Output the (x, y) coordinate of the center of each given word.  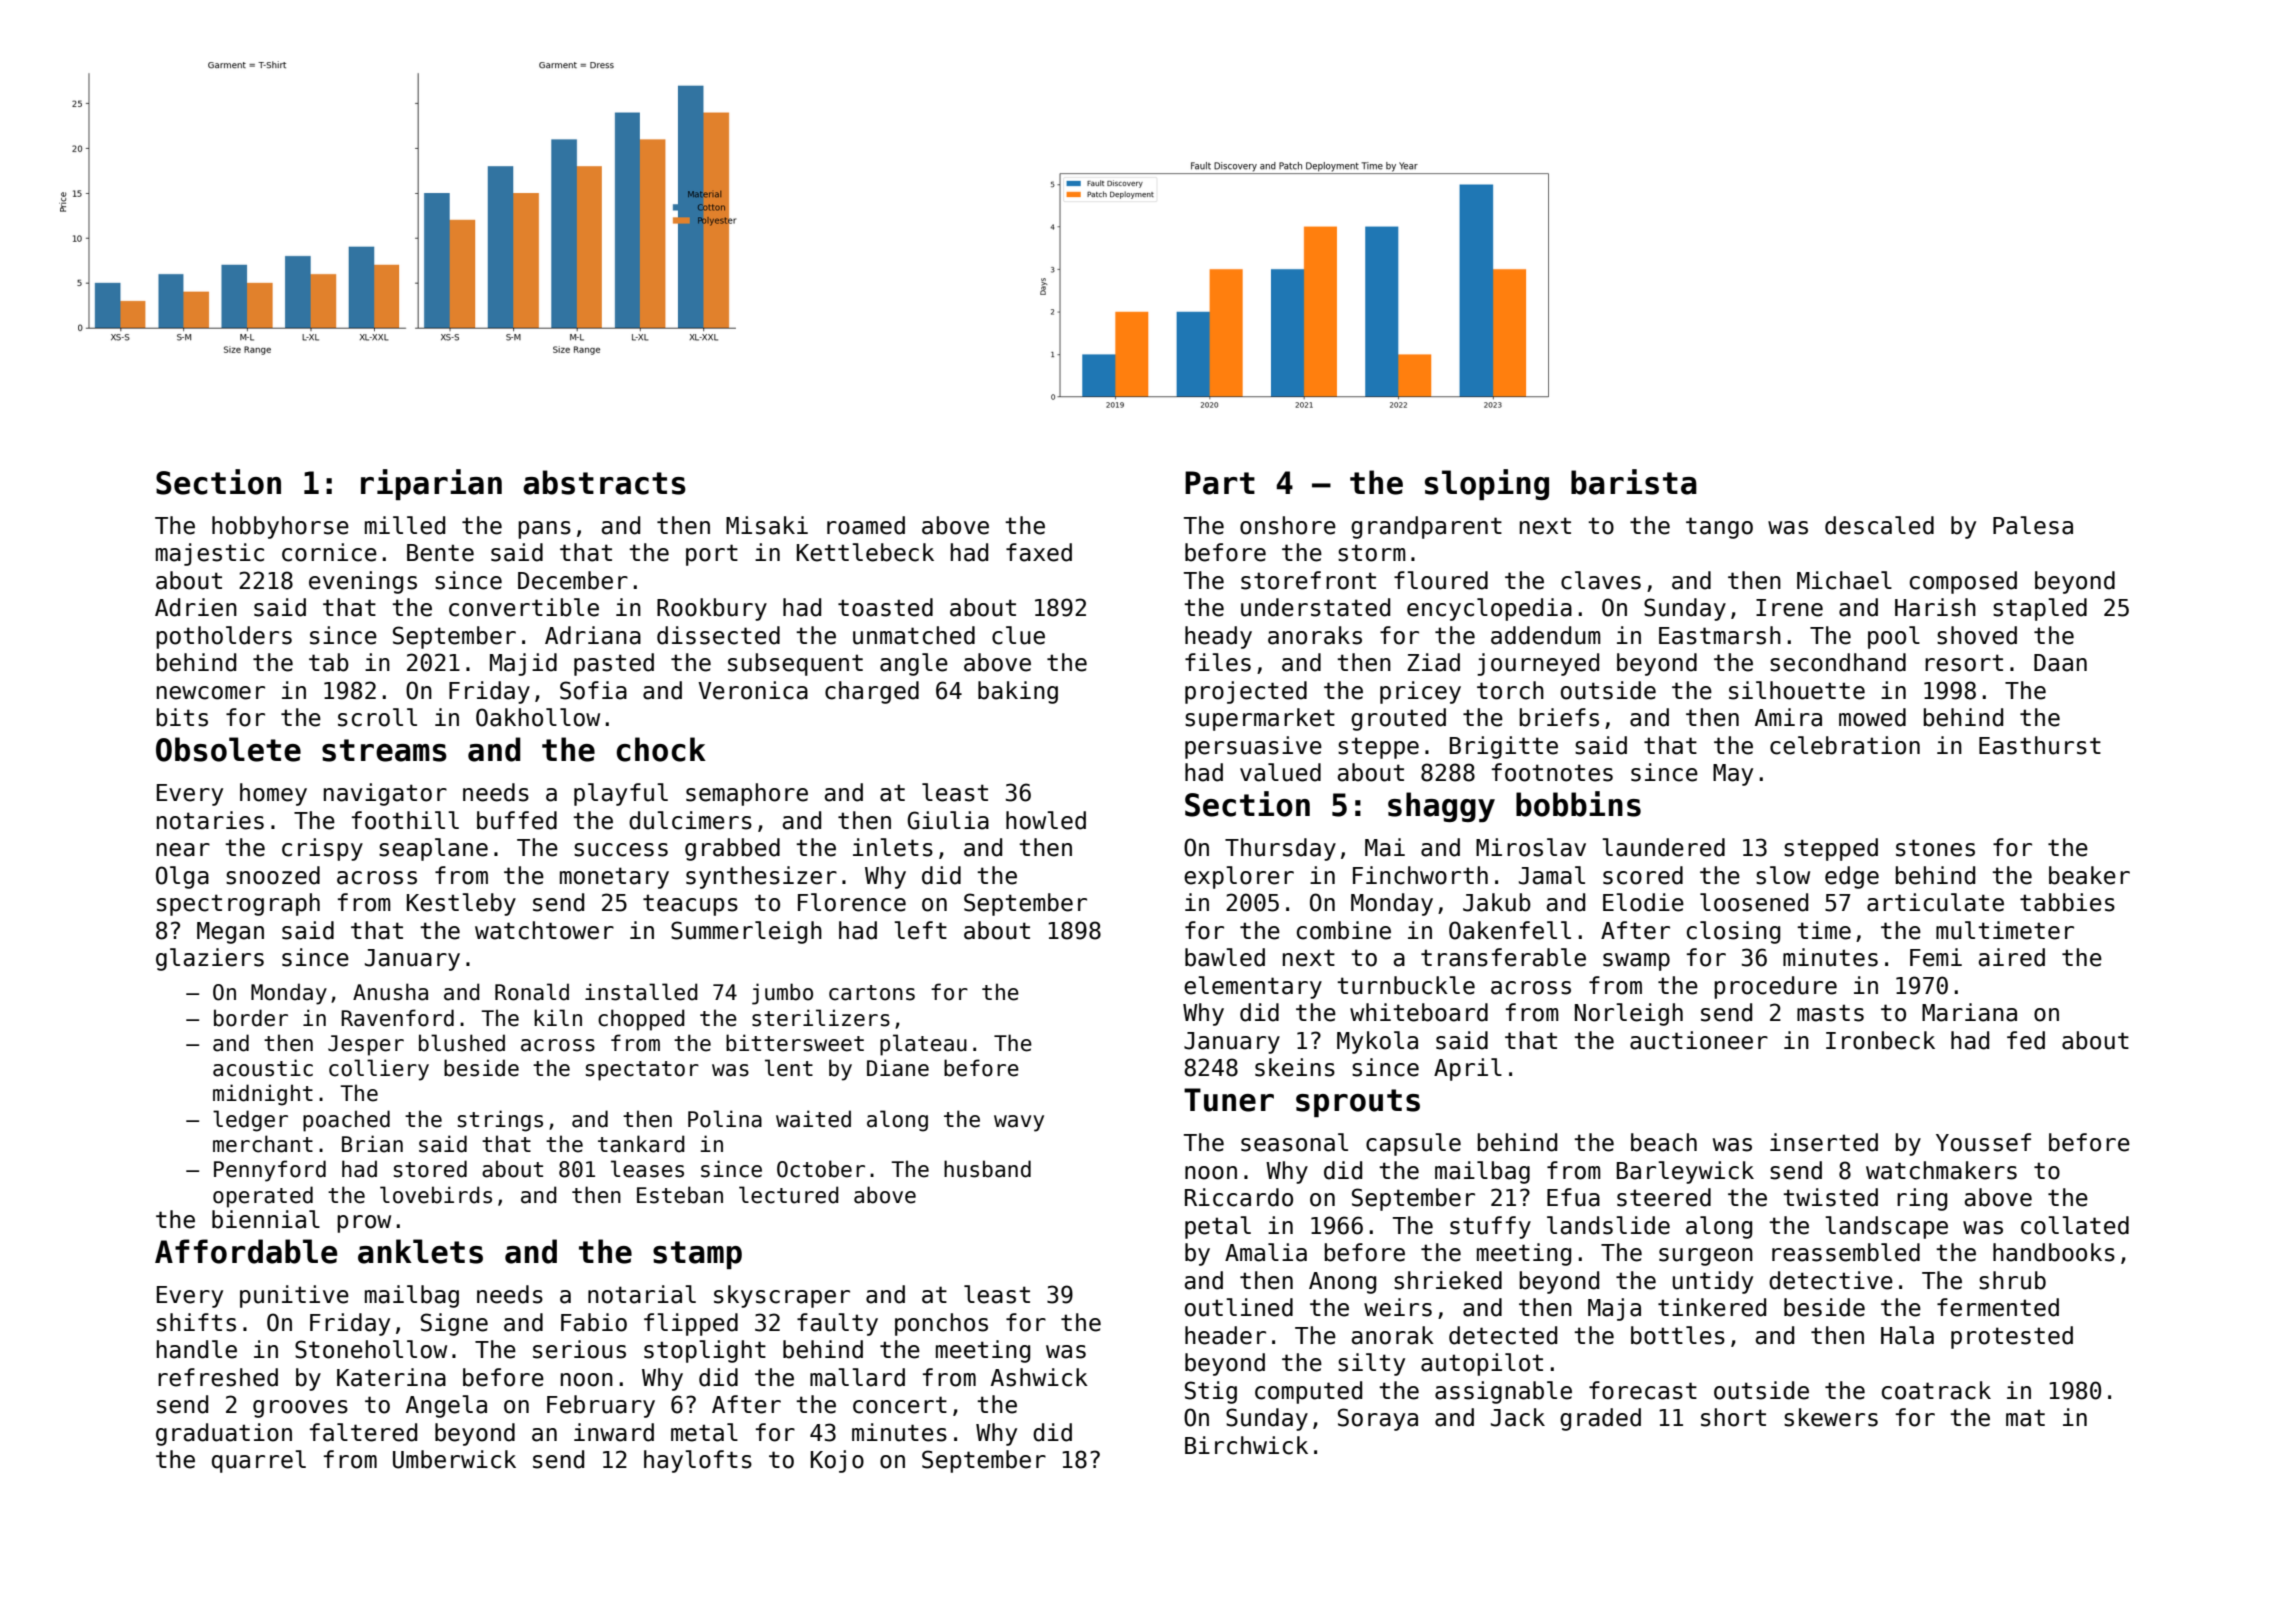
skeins (1295, 1067)
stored (430, 1169)
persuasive (1253, 747)
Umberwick (454, 1459)
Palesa (2033, 525)
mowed (1872, 717)
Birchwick (1246, 1445)
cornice (329, 552)
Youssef (1983, 1142)
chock (661, 749)
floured (1441, 580)
